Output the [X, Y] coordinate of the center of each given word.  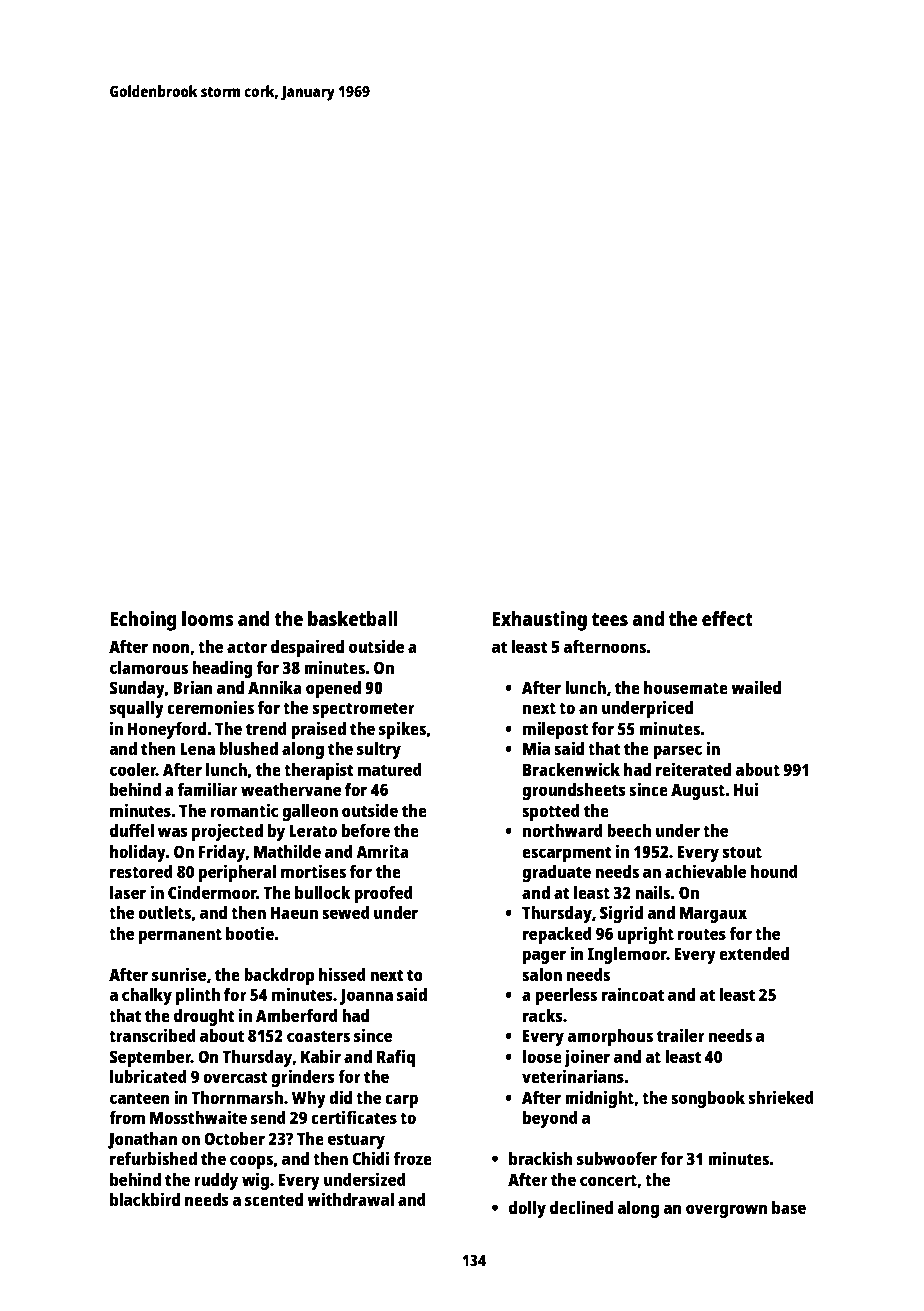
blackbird [145, 1199]
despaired [307, 648]
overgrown [727, 1211]
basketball [353, 618]
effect [727, 618]
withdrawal [350, 1199]
